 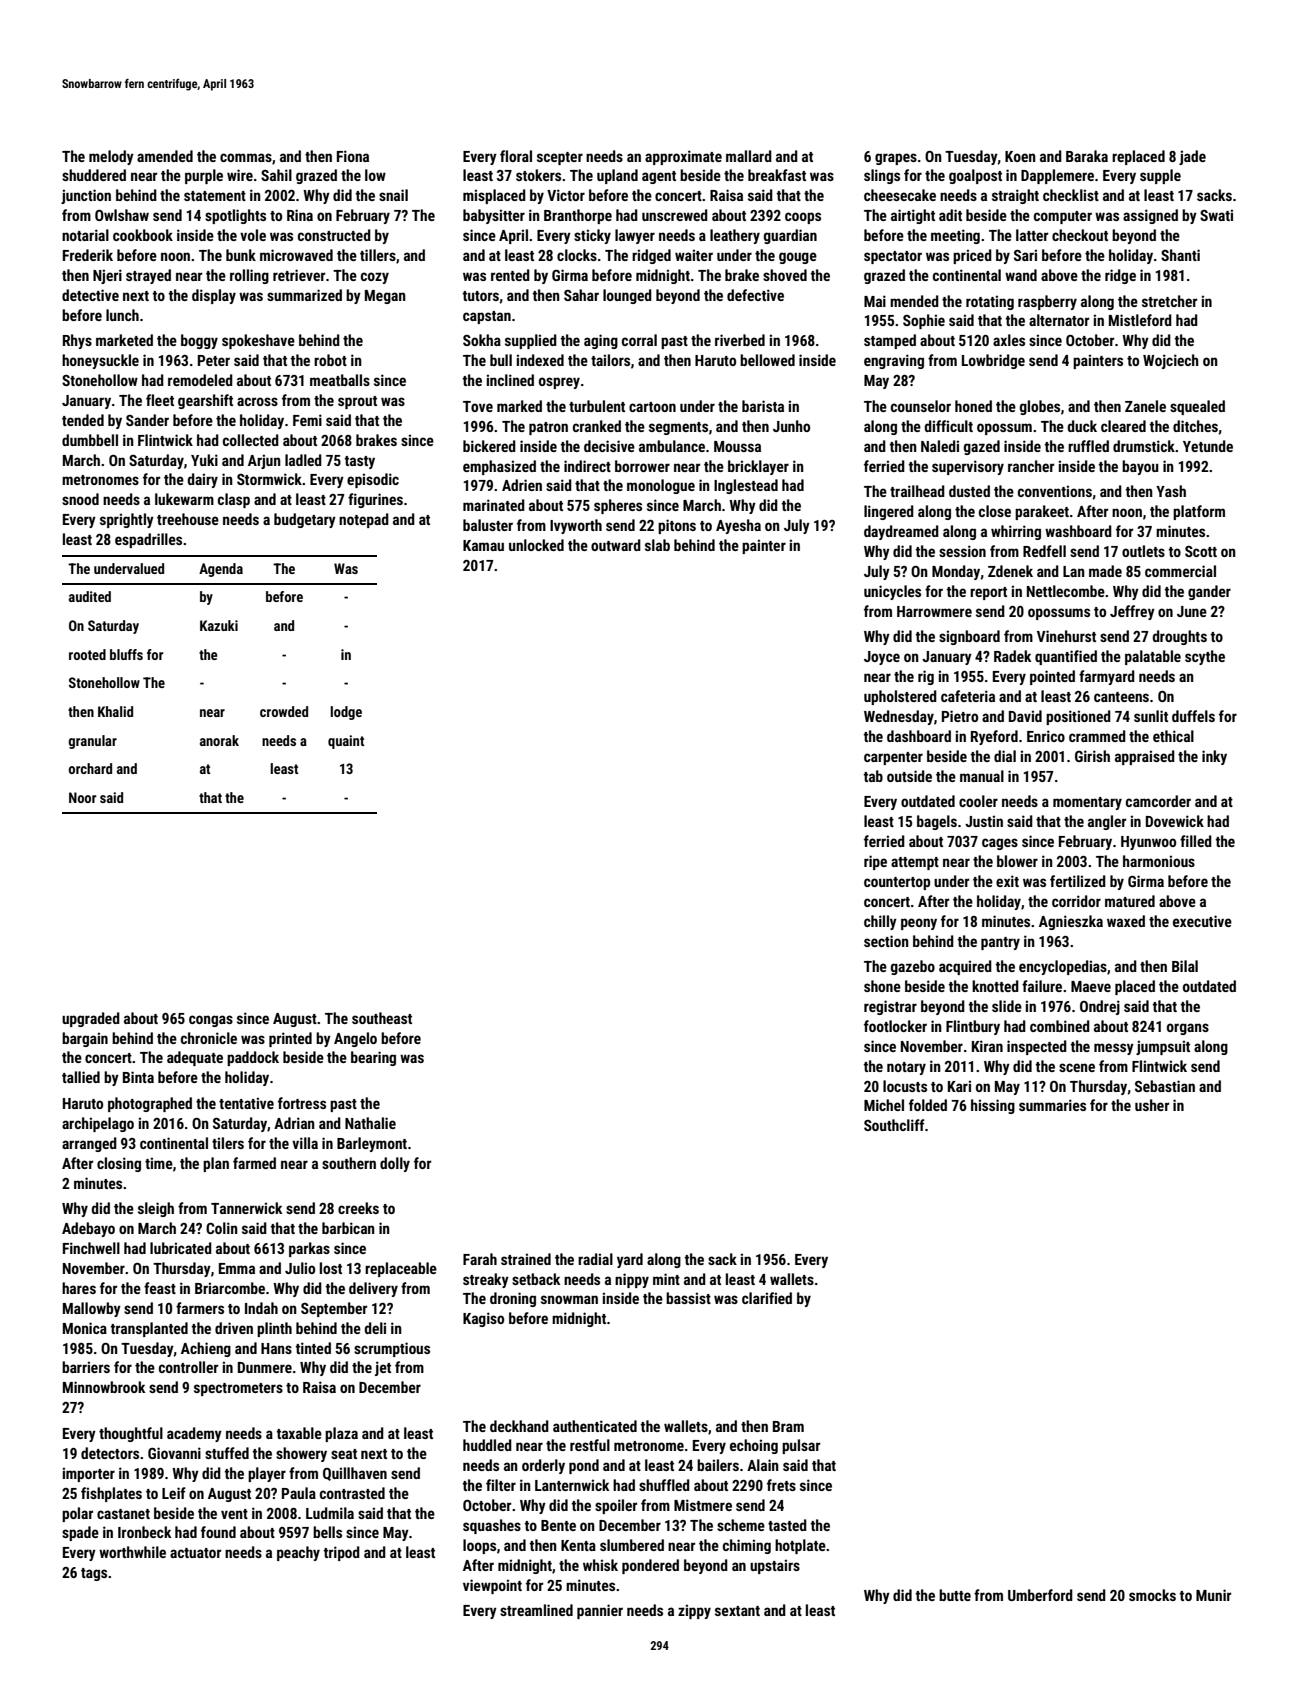 What do you see at coordinates (1078, 531) in the image?
I see `washboard` at bounding box center [1078, 531].
